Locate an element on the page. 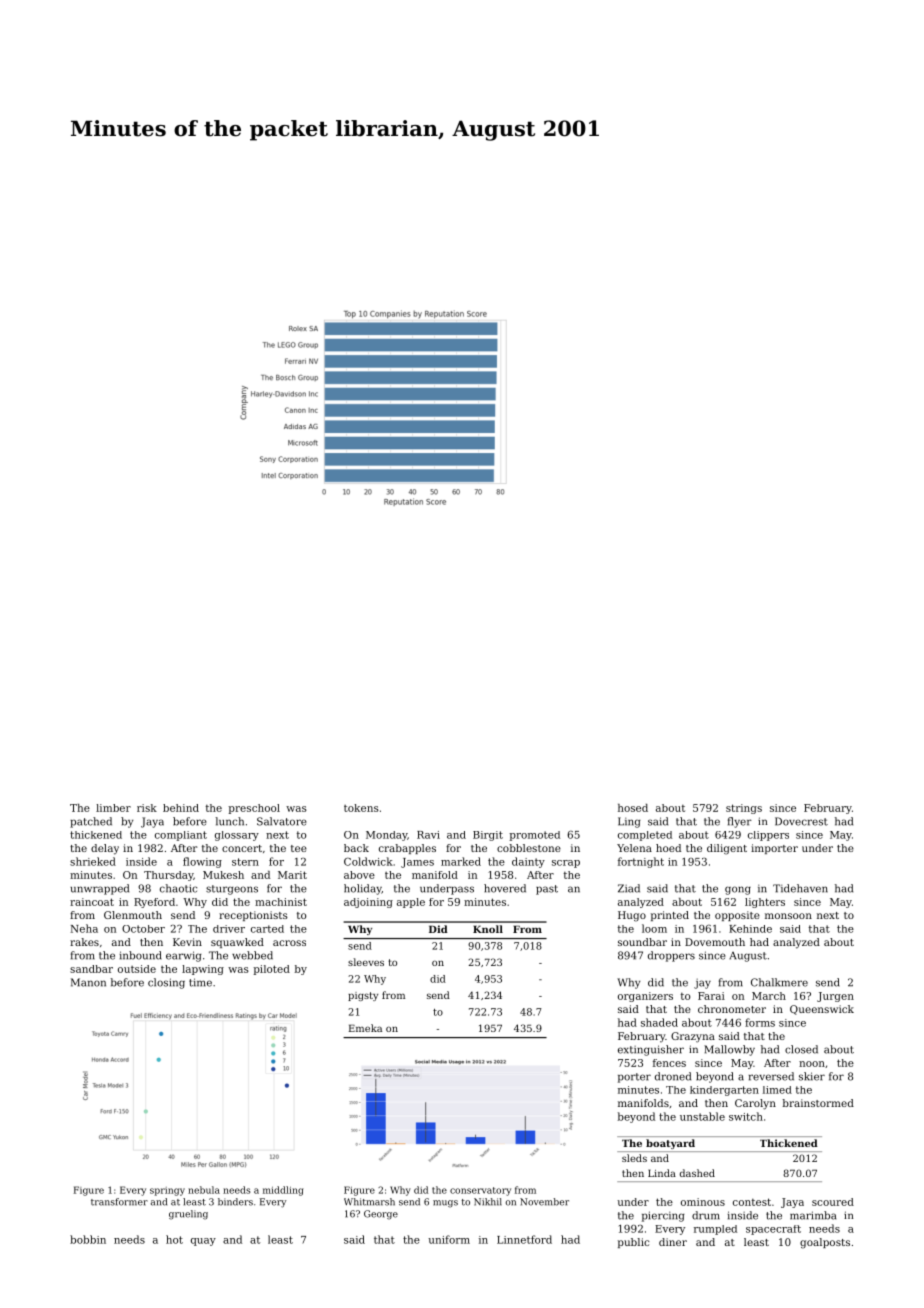 This page has width=924, height=1308. unwrapped is located at coordinates (99, 889).
